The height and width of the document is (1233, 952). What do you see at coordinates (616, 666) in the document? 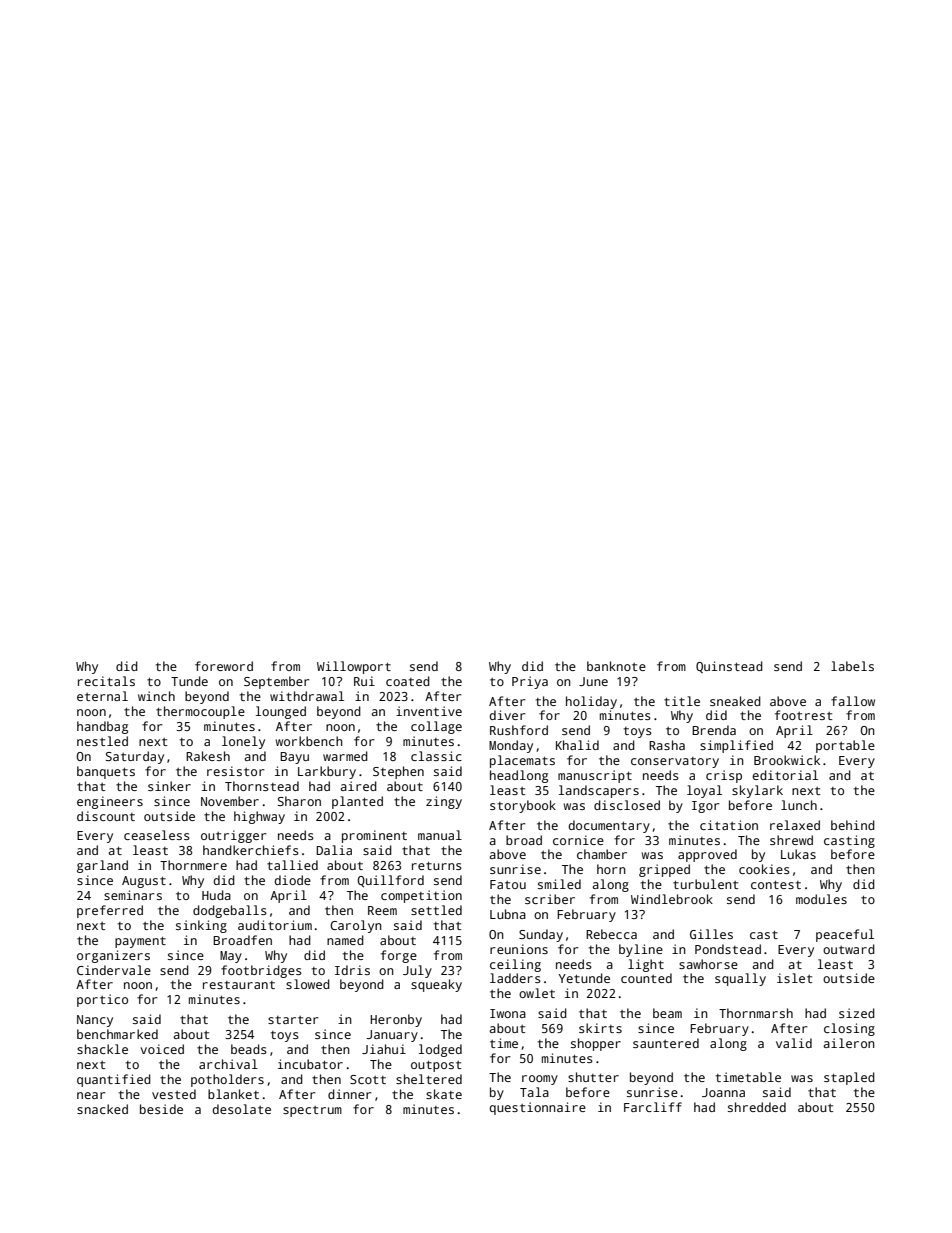
I see `banknote` at bounding box center [616, 666].
